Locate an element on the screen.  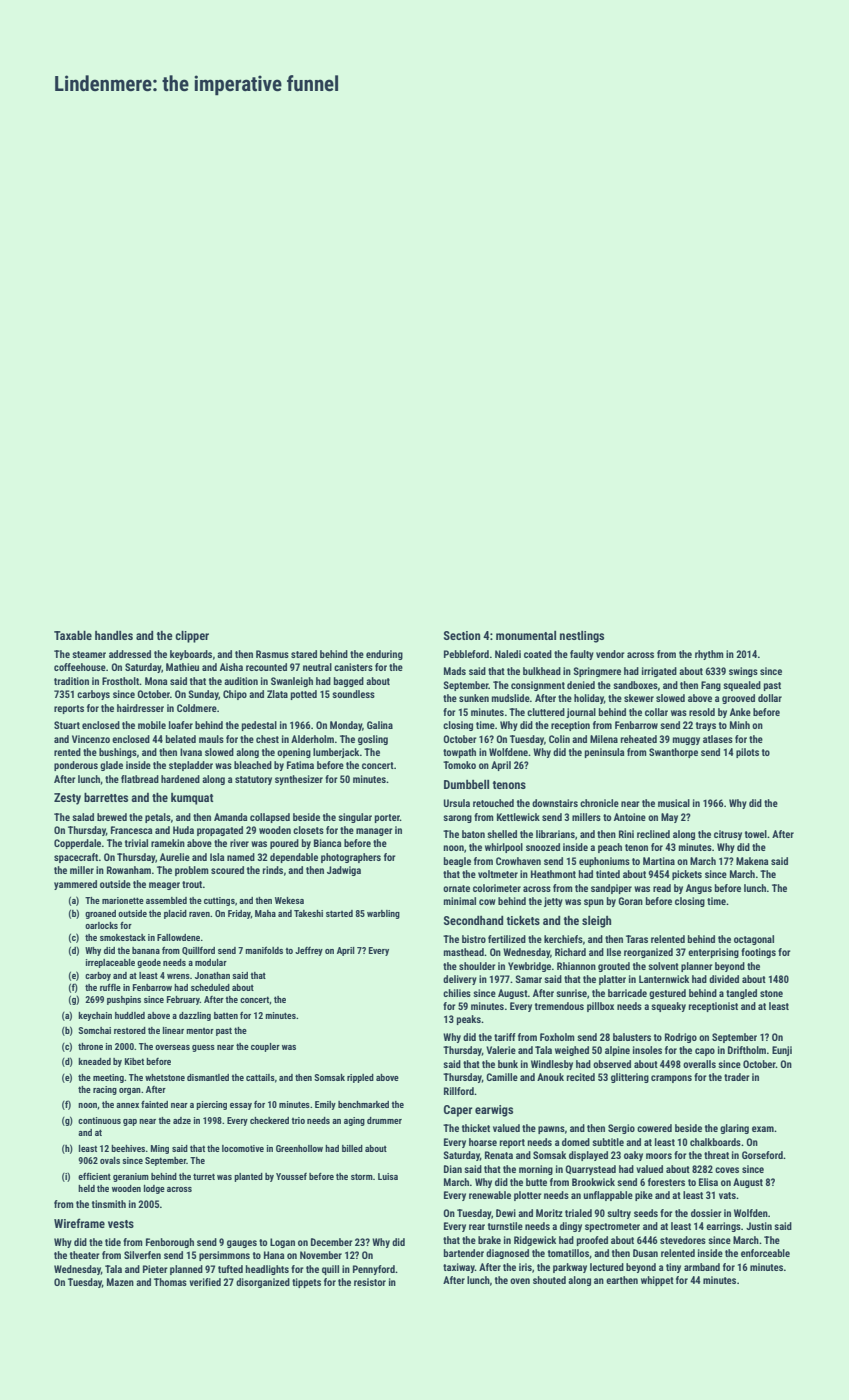
cowered is located at coordinates (654, 1128).
